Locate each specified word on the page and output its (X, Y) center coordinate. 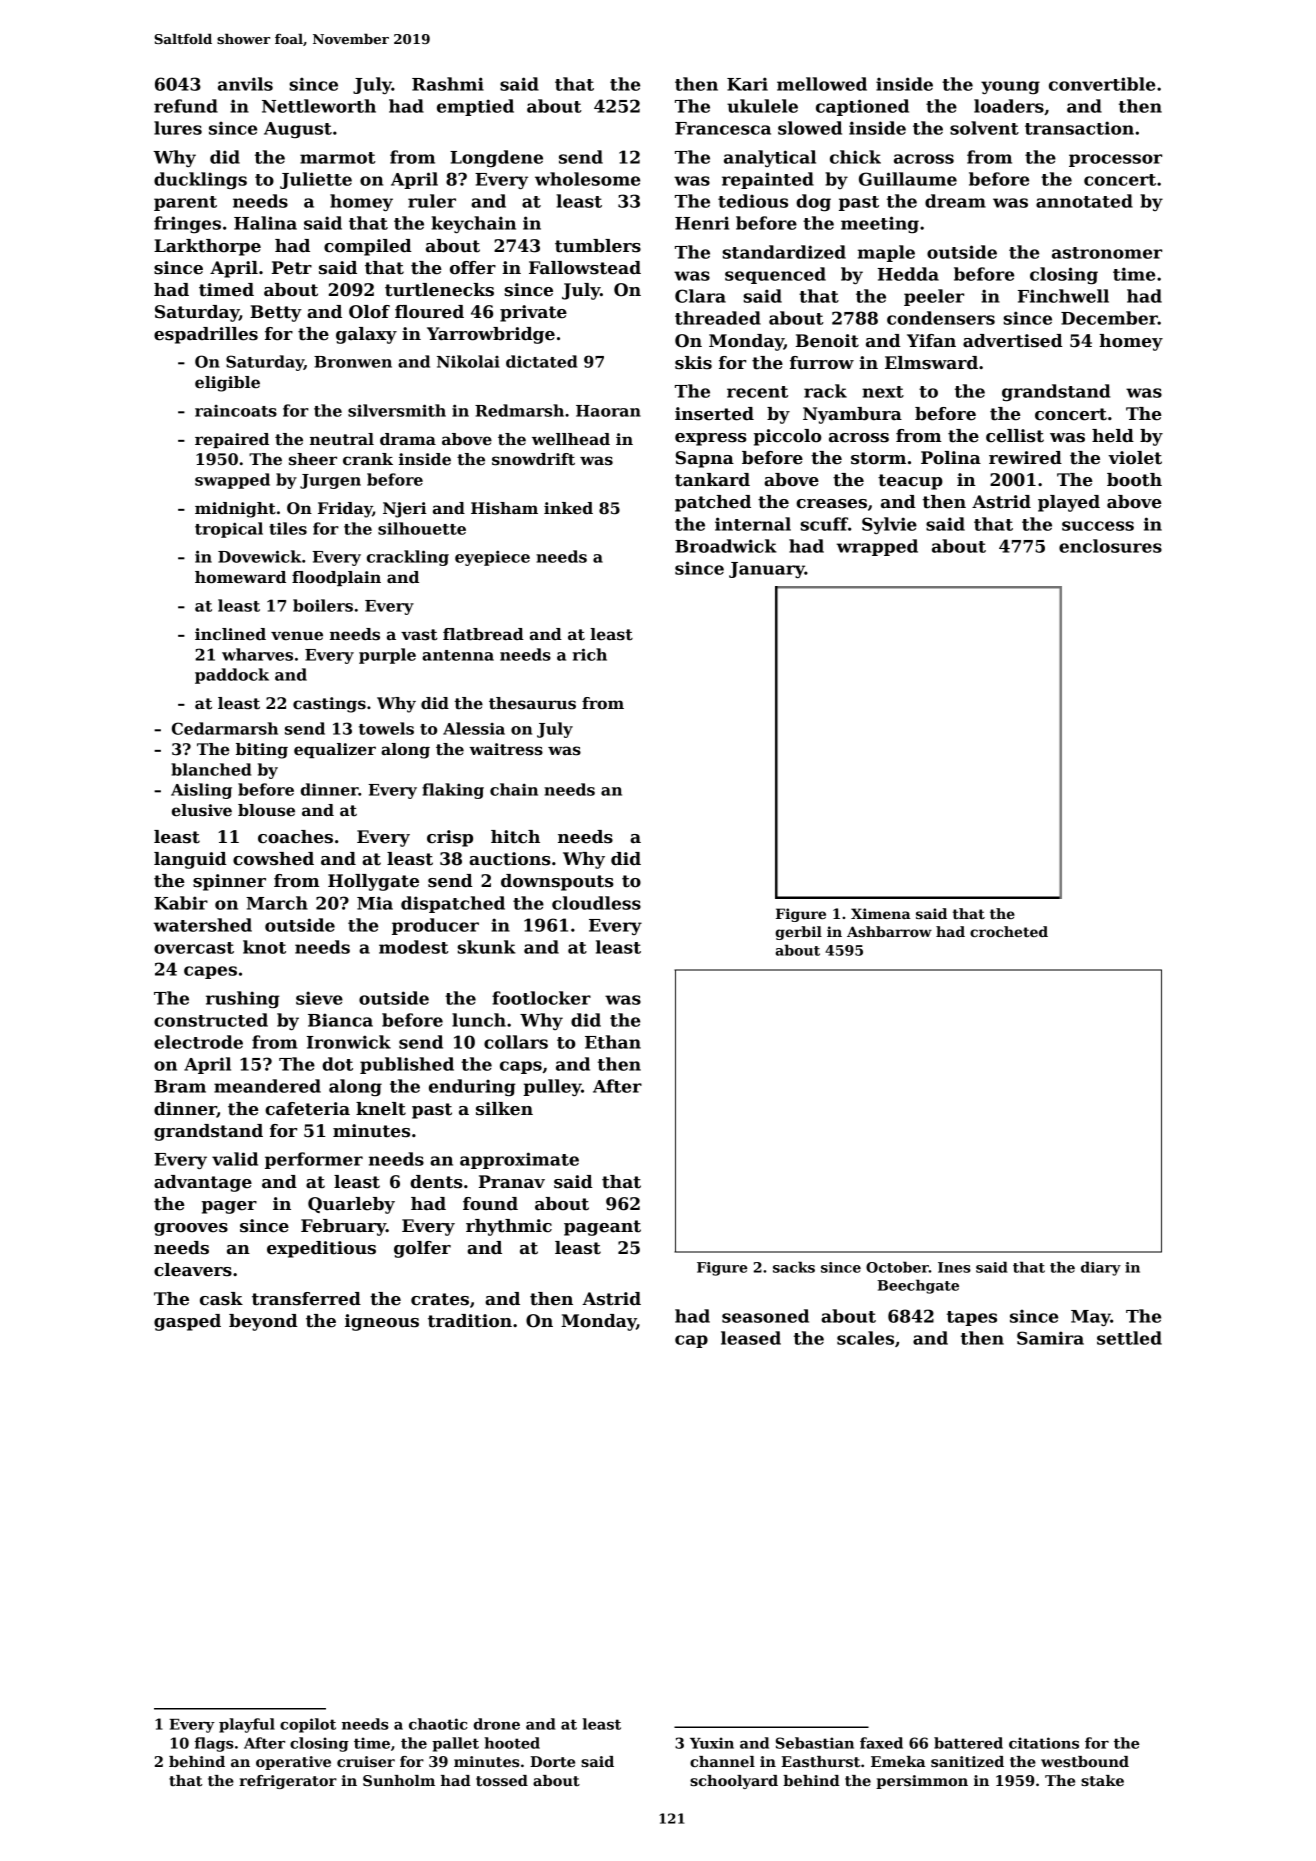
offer (473, 268)
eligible (227, 384)
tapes (972, 1318)
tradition (470, 1321)
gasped (187, 1322)
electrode (198, 1042)
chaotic (438, 1724)
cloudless (596, 903)
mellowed (822, 84)
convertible (1102, 84)
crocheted (1009, 931)
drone (497, 1724)
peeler (934, 297)
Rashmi (448, 84)
